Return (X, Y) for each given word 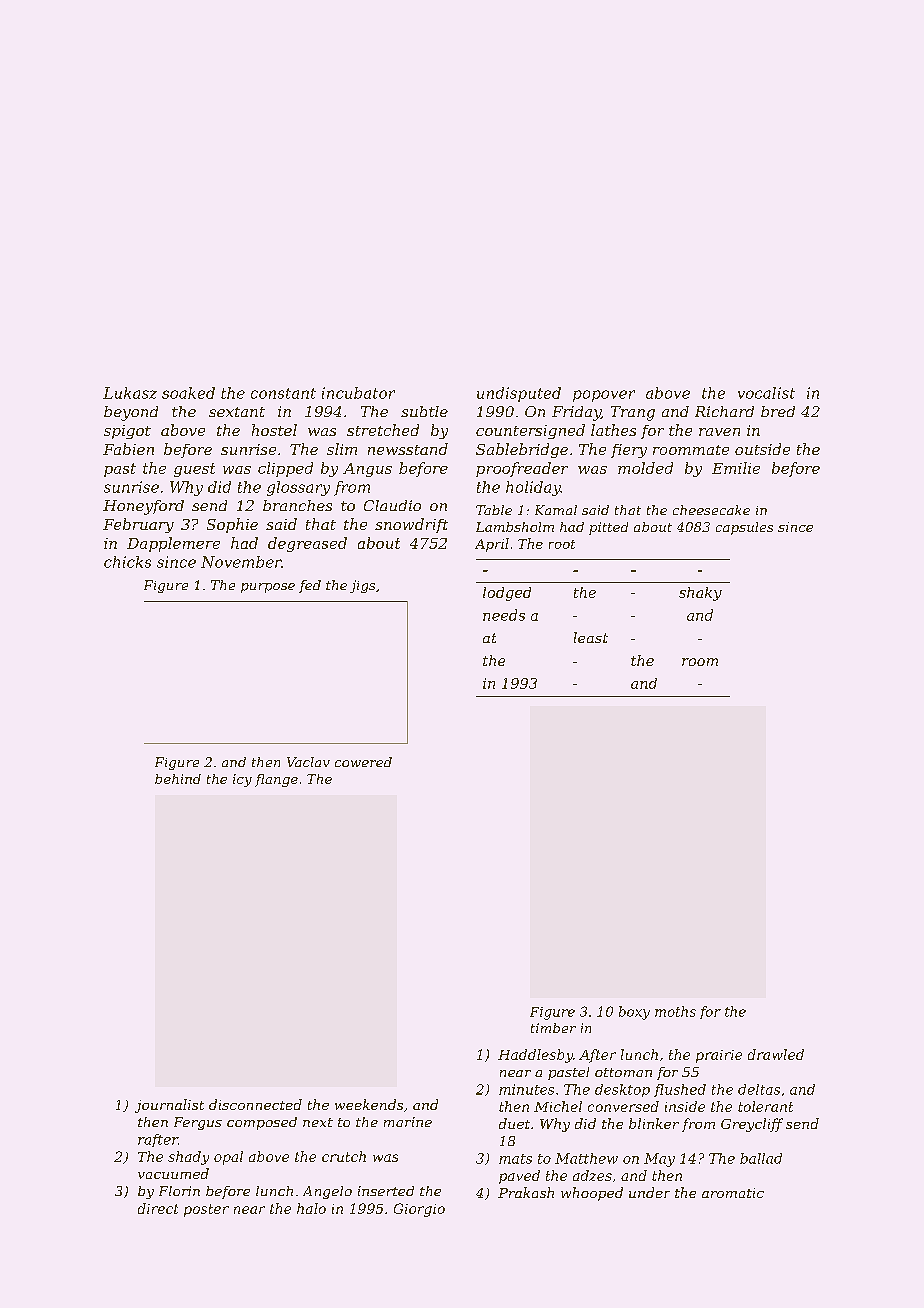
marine (408, 1122)
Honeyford (143, 507)
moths (675, 1011)
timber (553, 1028)
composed (262, 1123)
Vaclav (308, 762)
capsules (744, 528)
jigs (362, 586)
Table (494, 510)
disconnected (255, 1104)
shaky (700, 594)
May (659, 1160)
